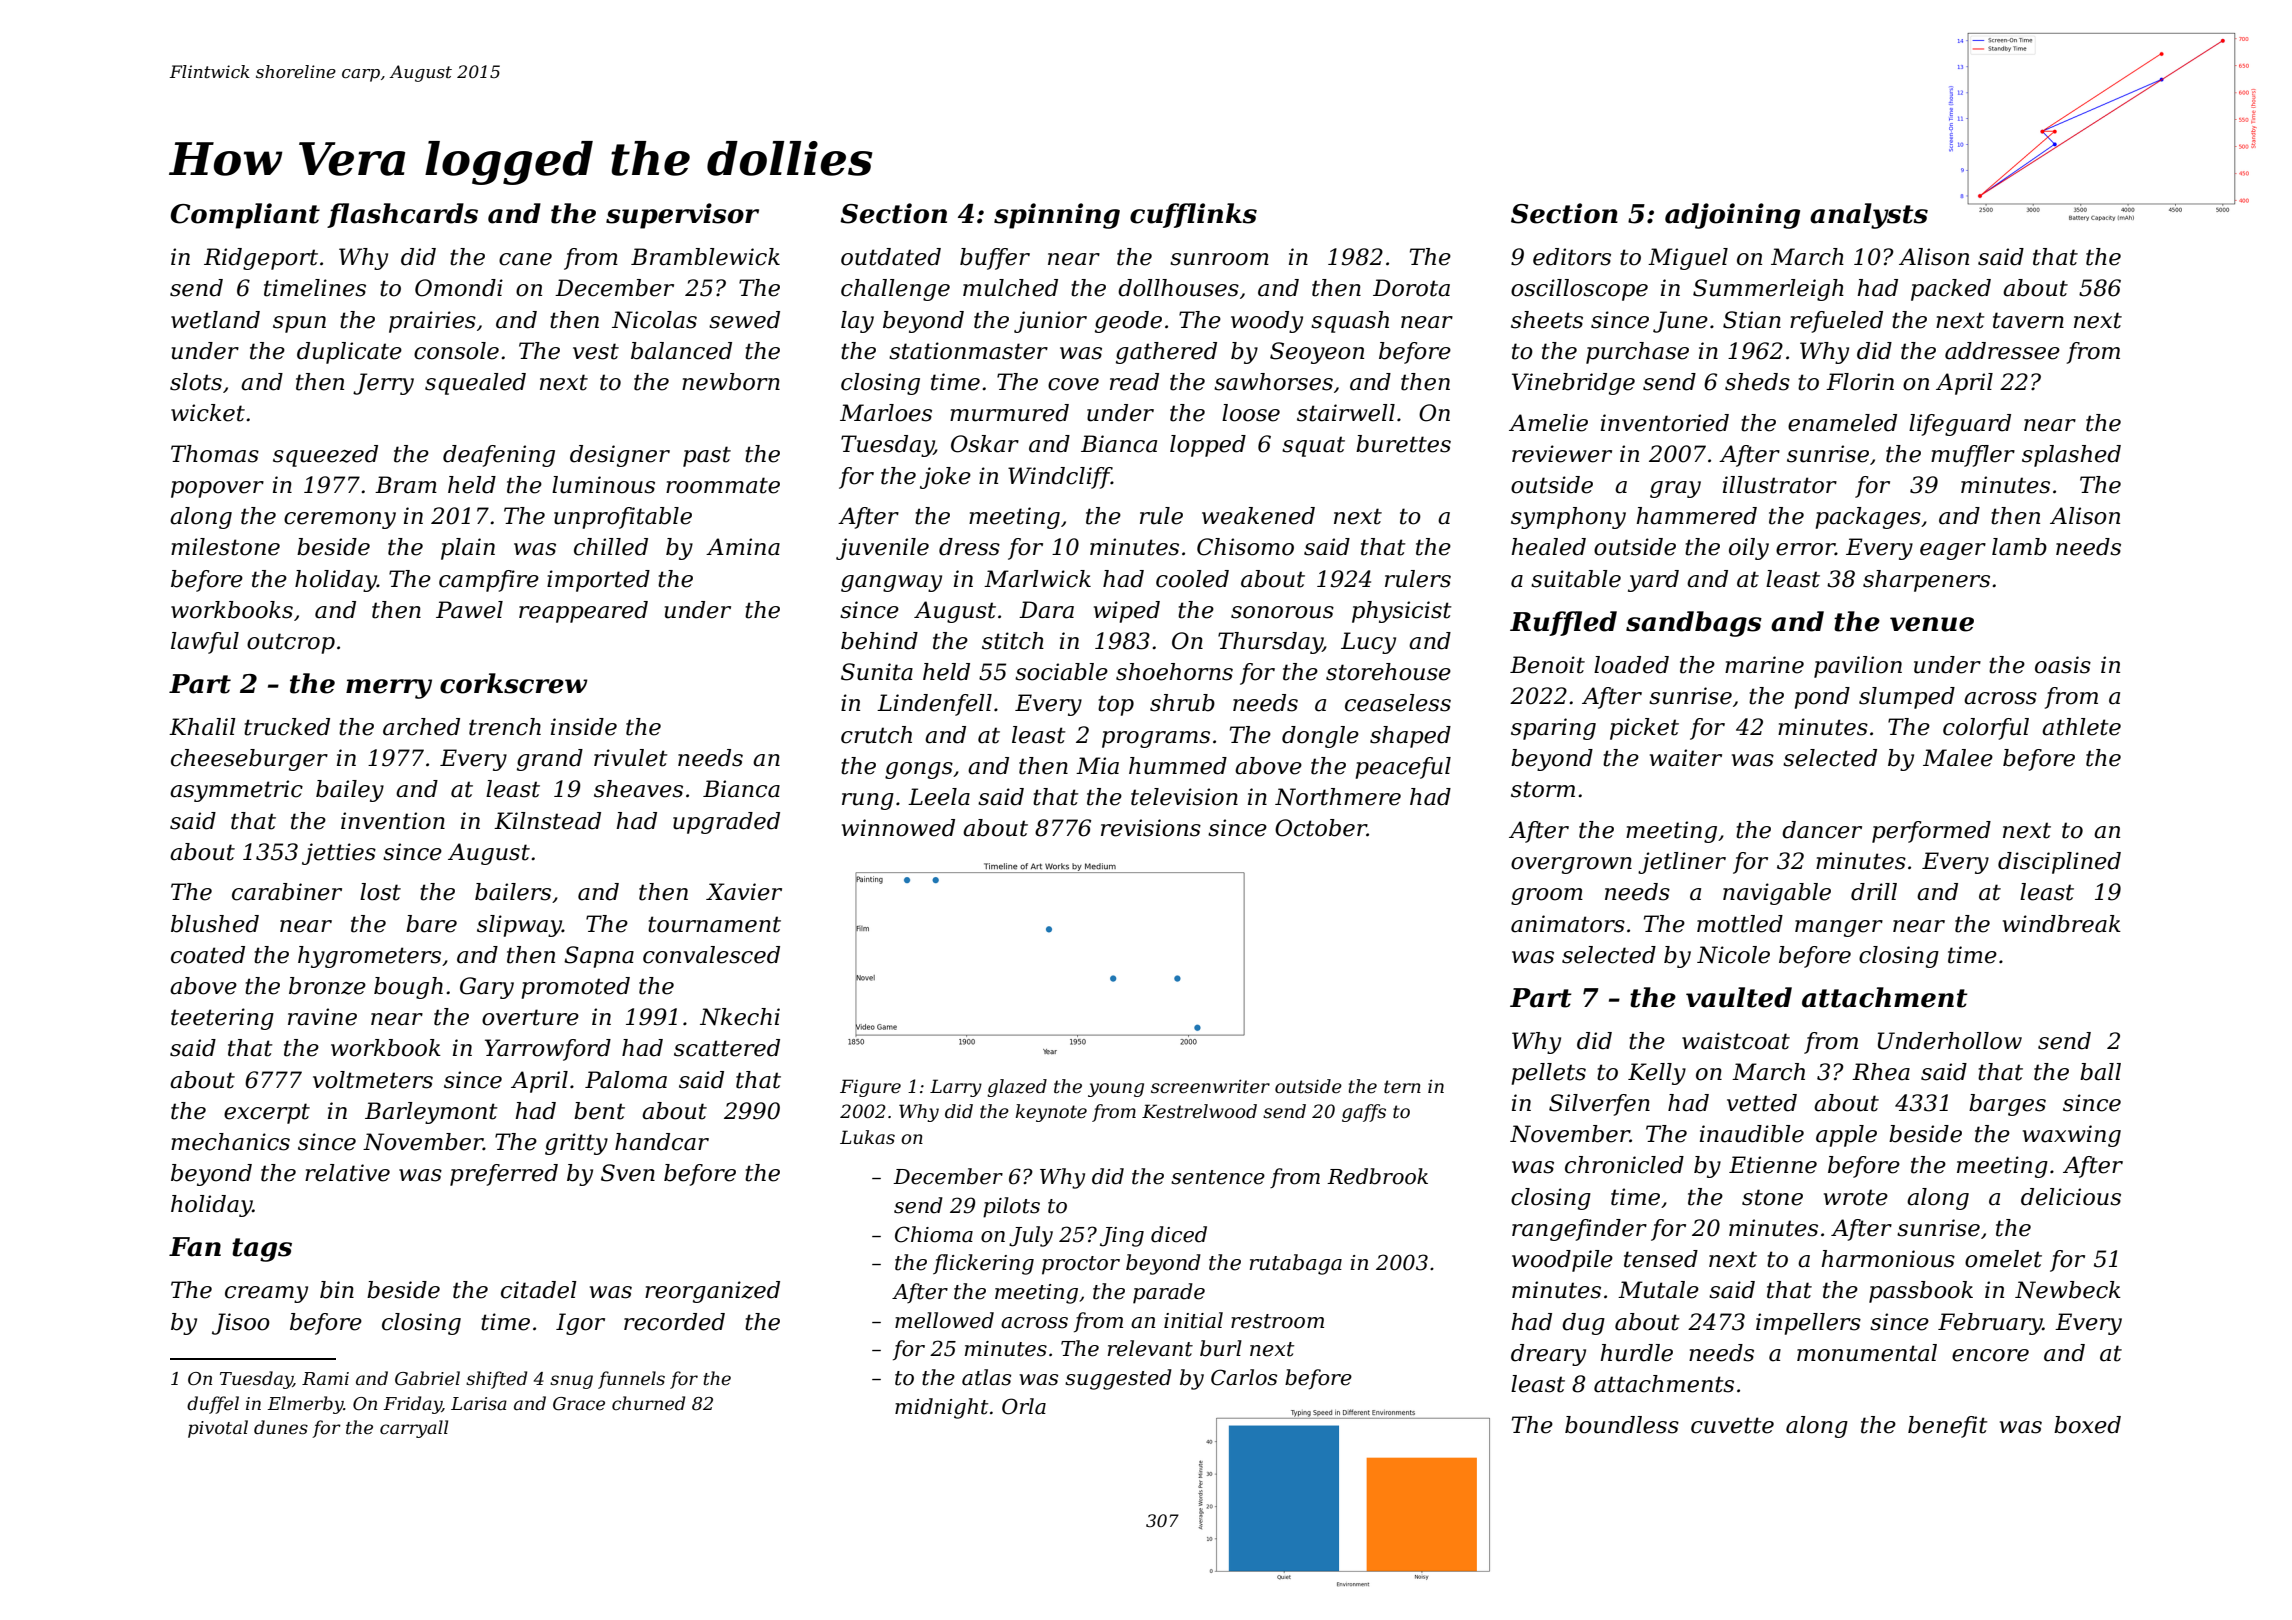 This document has height=1620, width=2292. Describe the element at coordinates (1024, 1406) in the document. I see `Orla` at that location.
